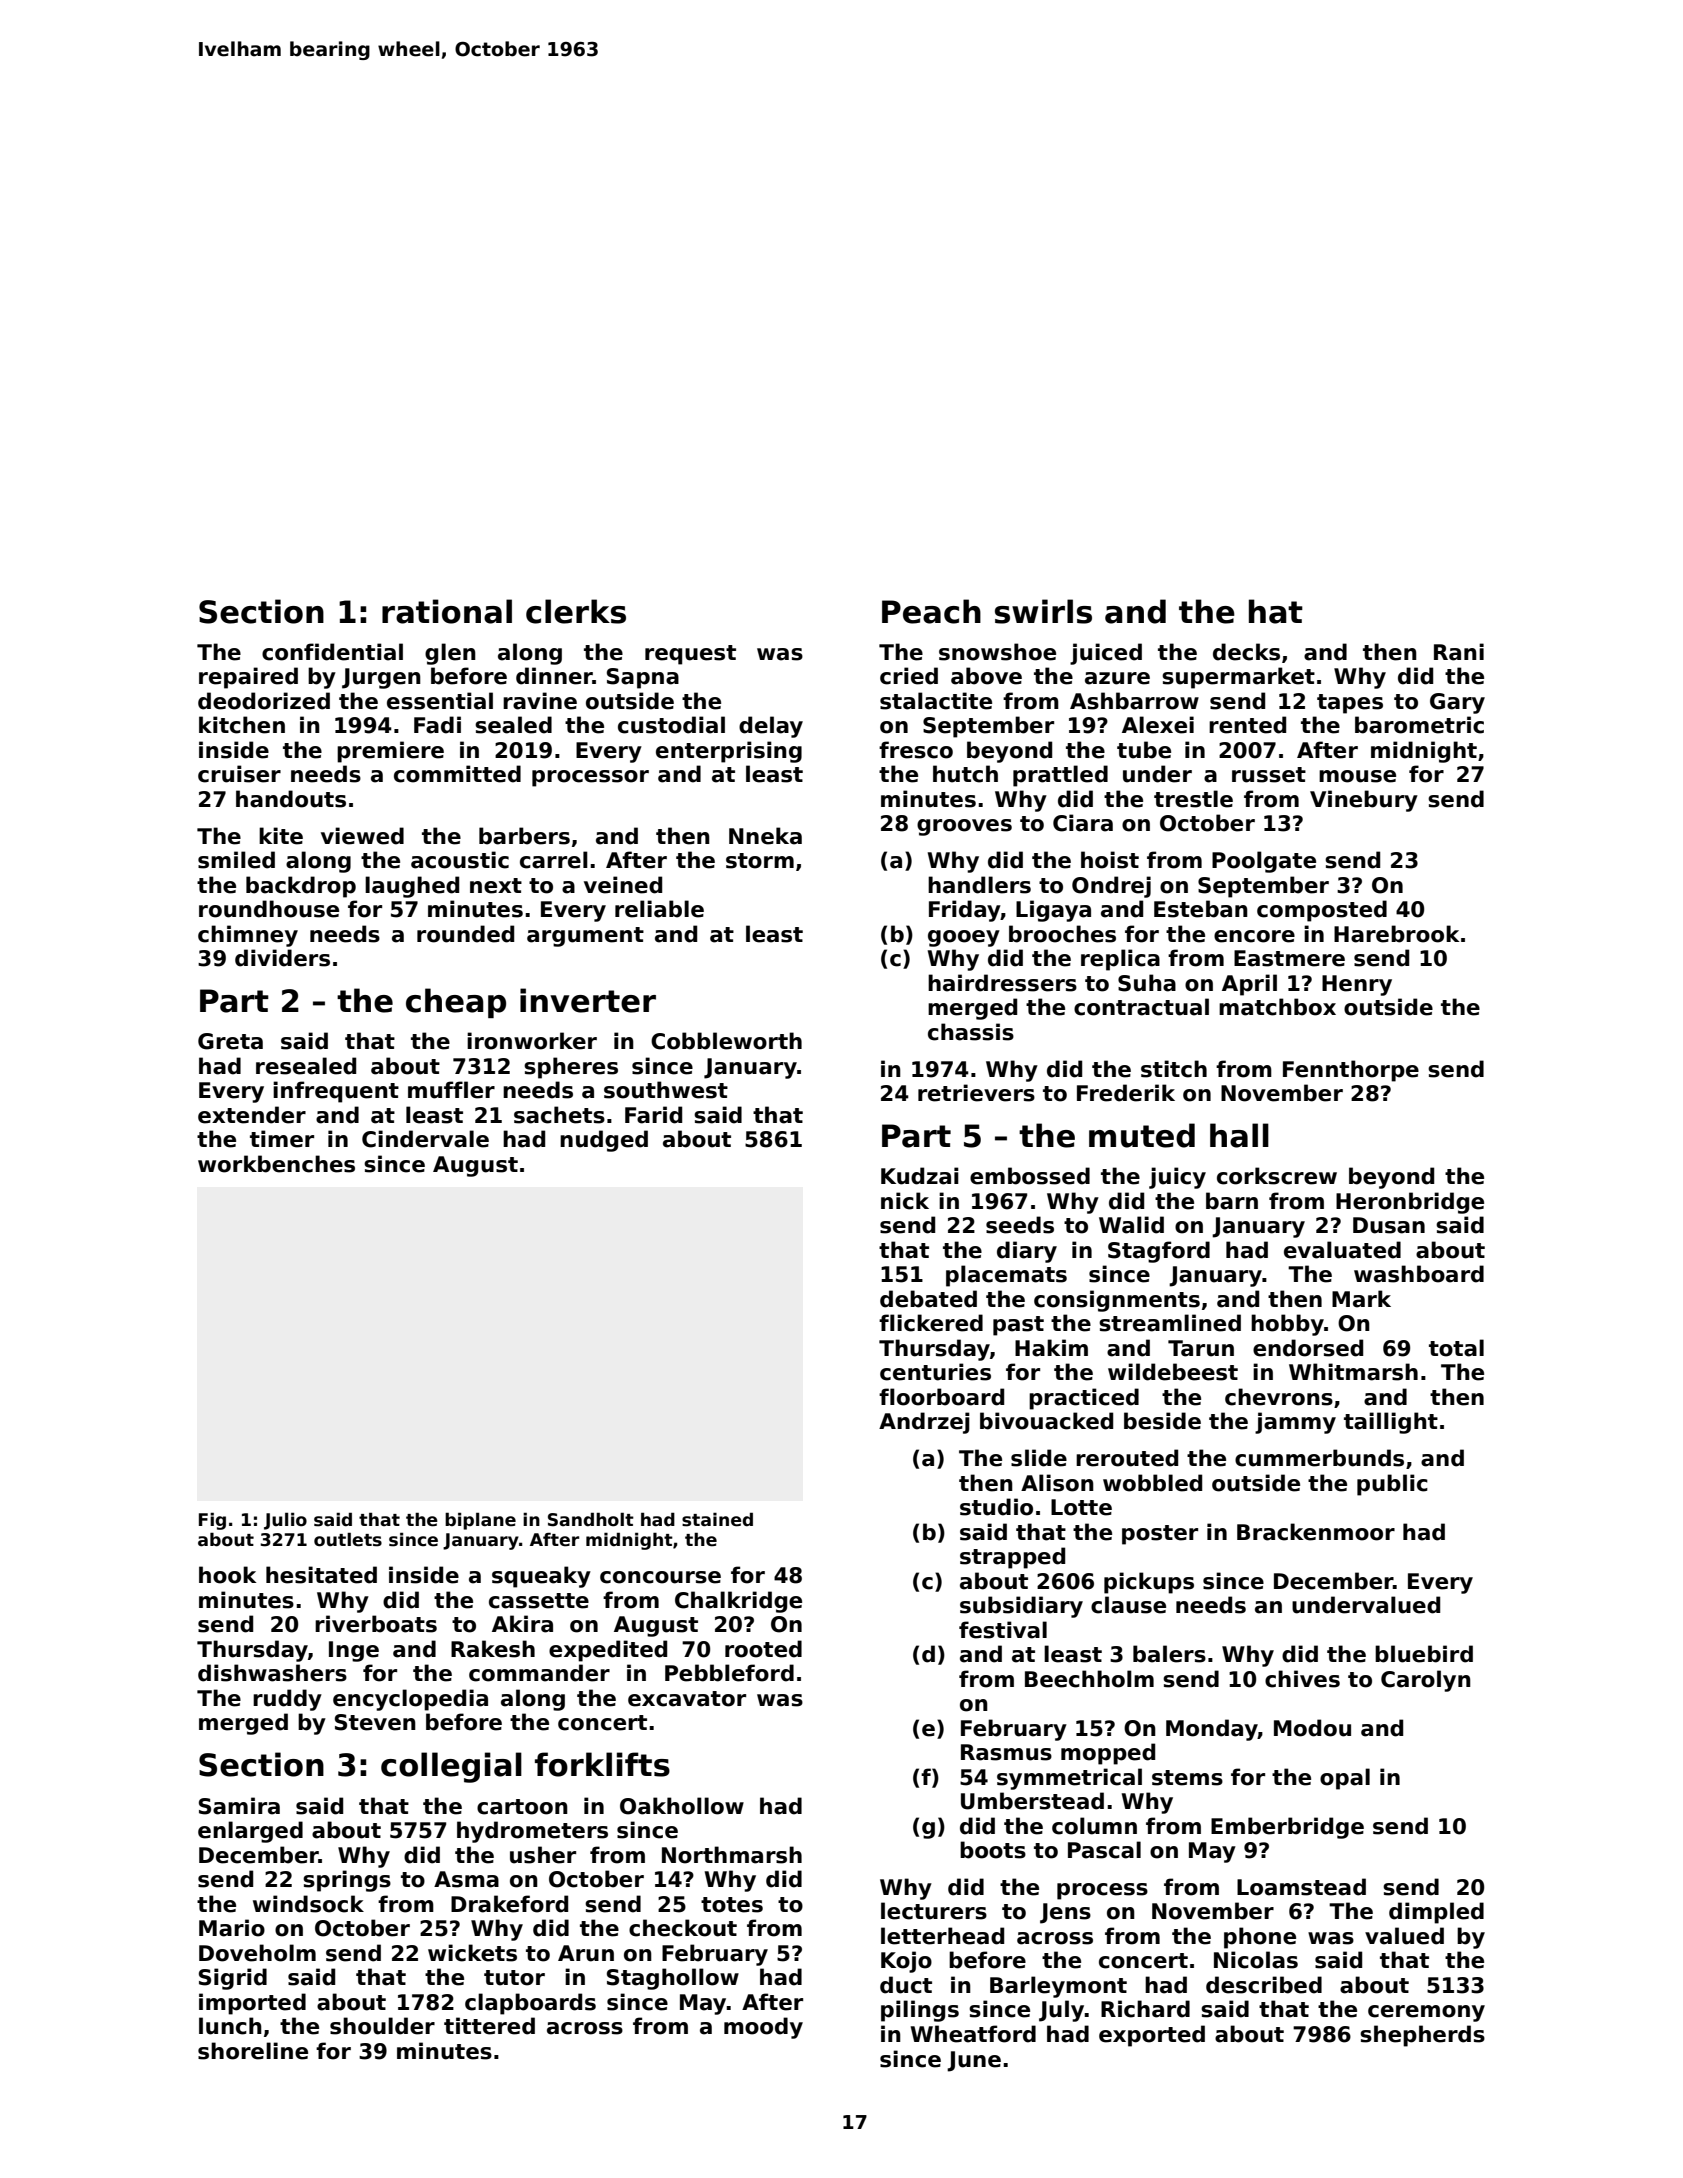  Describe the element at coordinates (931, 611) in the document. I see `Peach` at that location.
